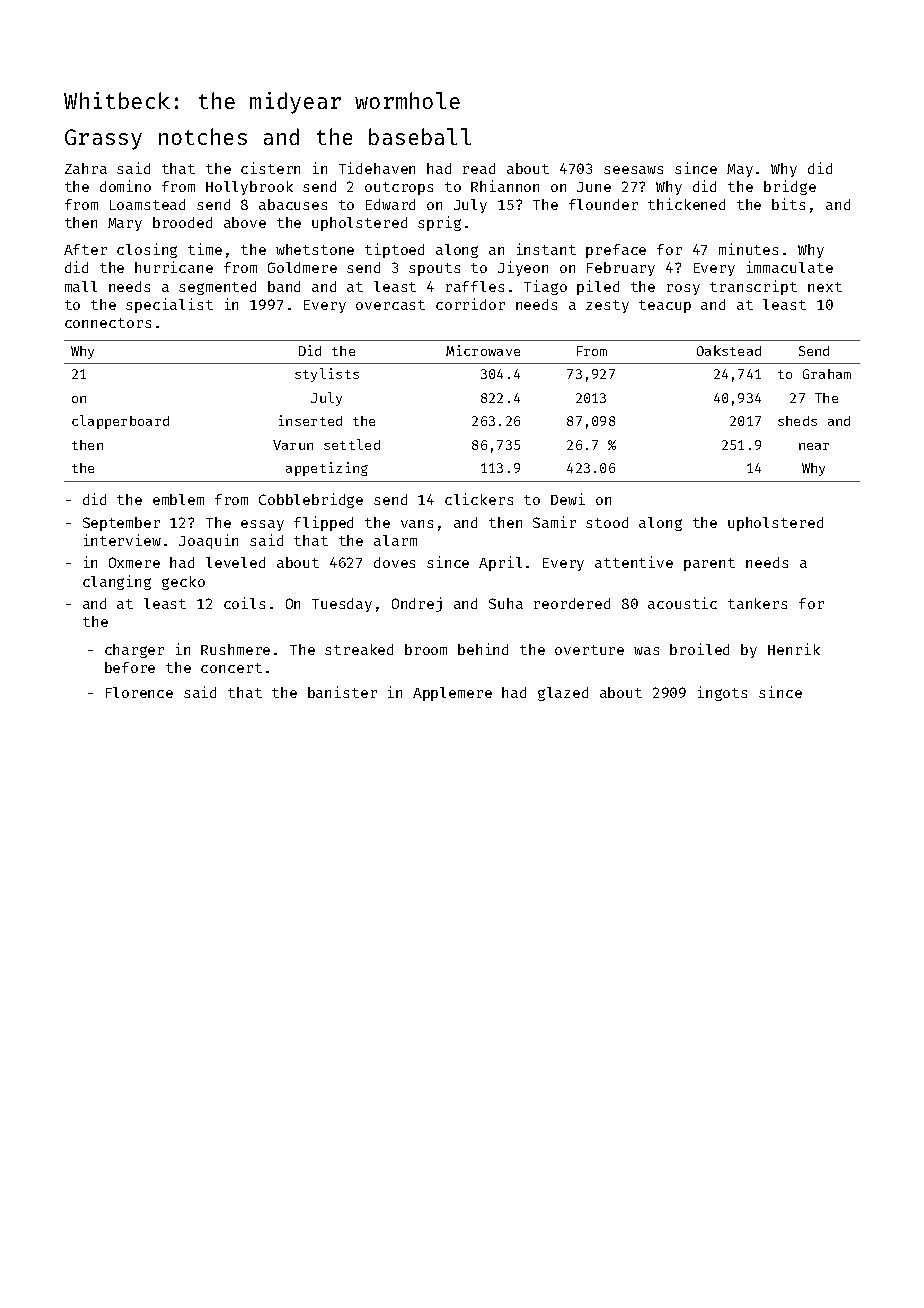 Image resolution: width=924 pixels, height=1308 pixels. Describe the element at coordinates (709, 564) in the screenshot. I see `parent` at that location.
